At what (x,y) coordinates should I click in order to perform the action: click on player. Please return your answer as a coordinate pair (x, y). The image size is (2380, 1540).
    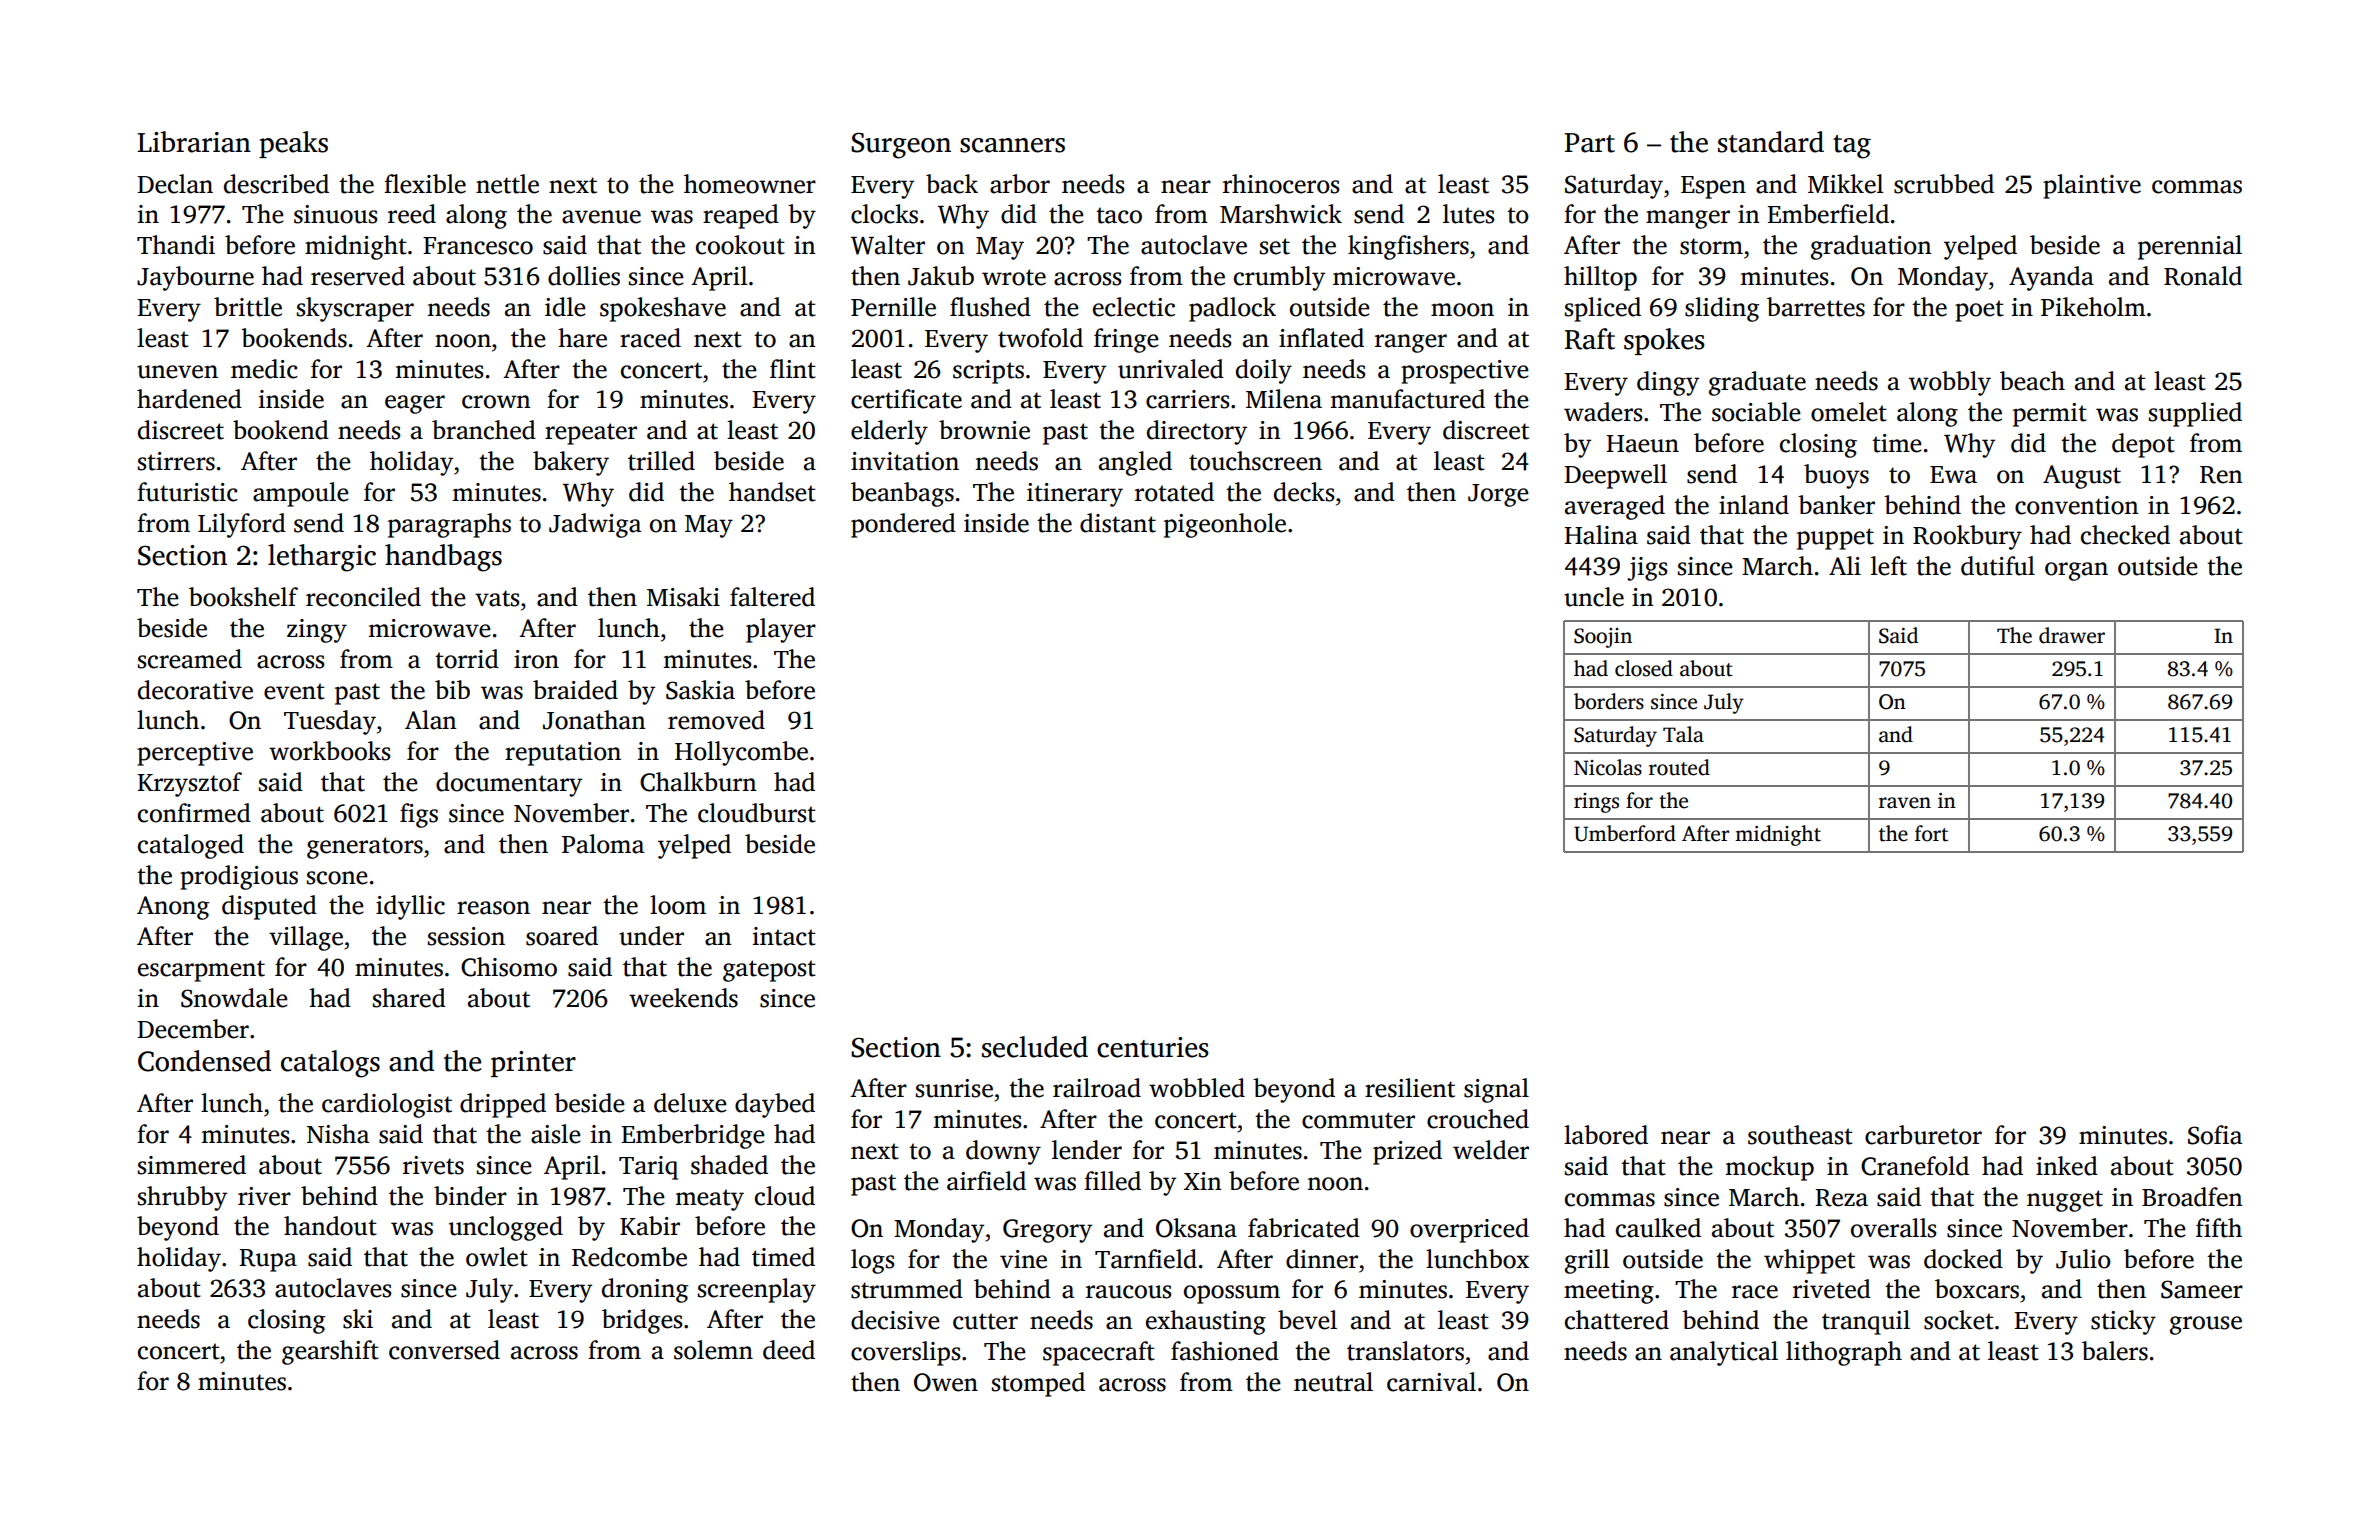
    Looking at the image, I should click on (781, 630).
